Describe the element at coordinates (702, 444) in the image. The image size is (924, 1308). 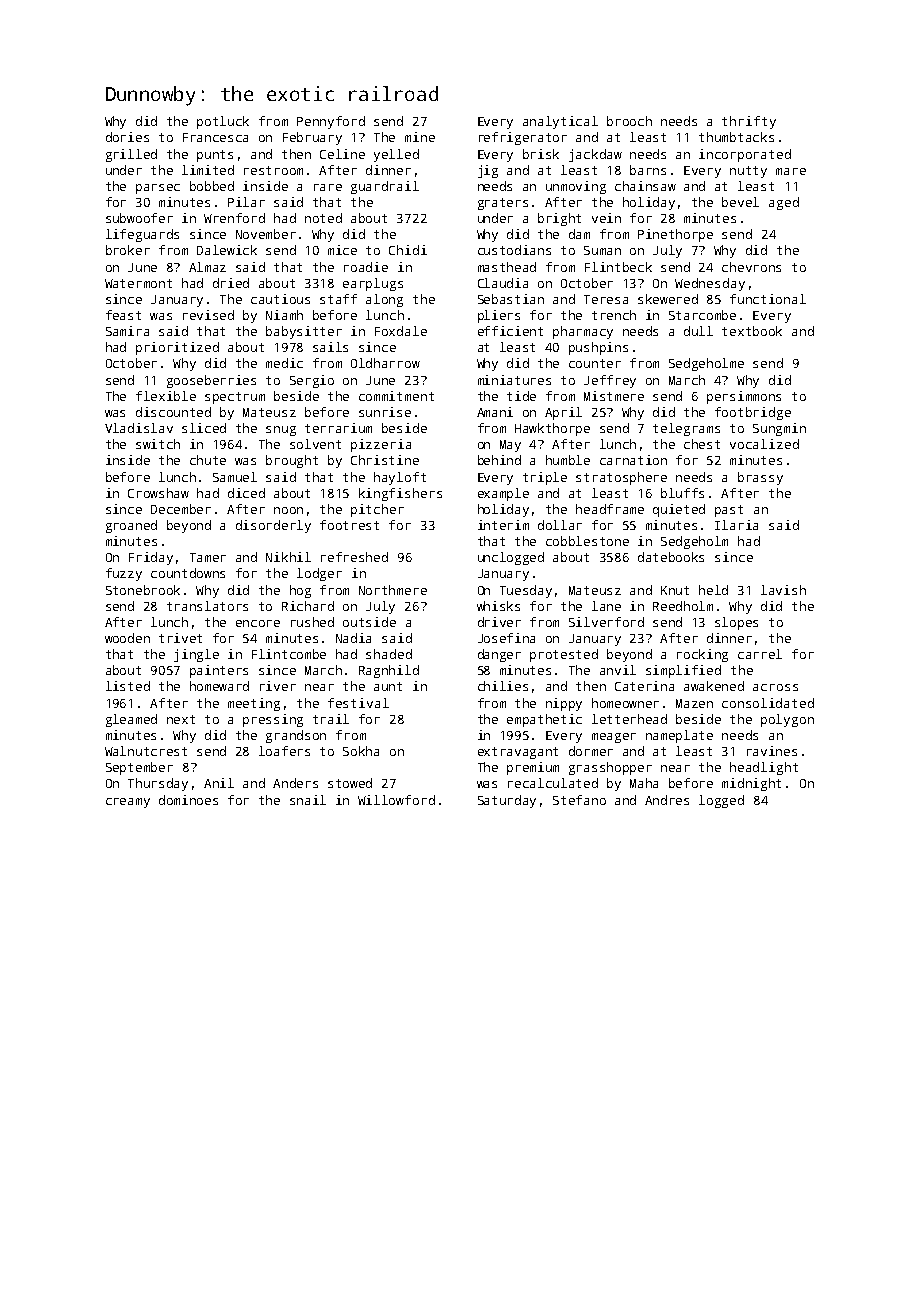
I see `chest` at that location.
